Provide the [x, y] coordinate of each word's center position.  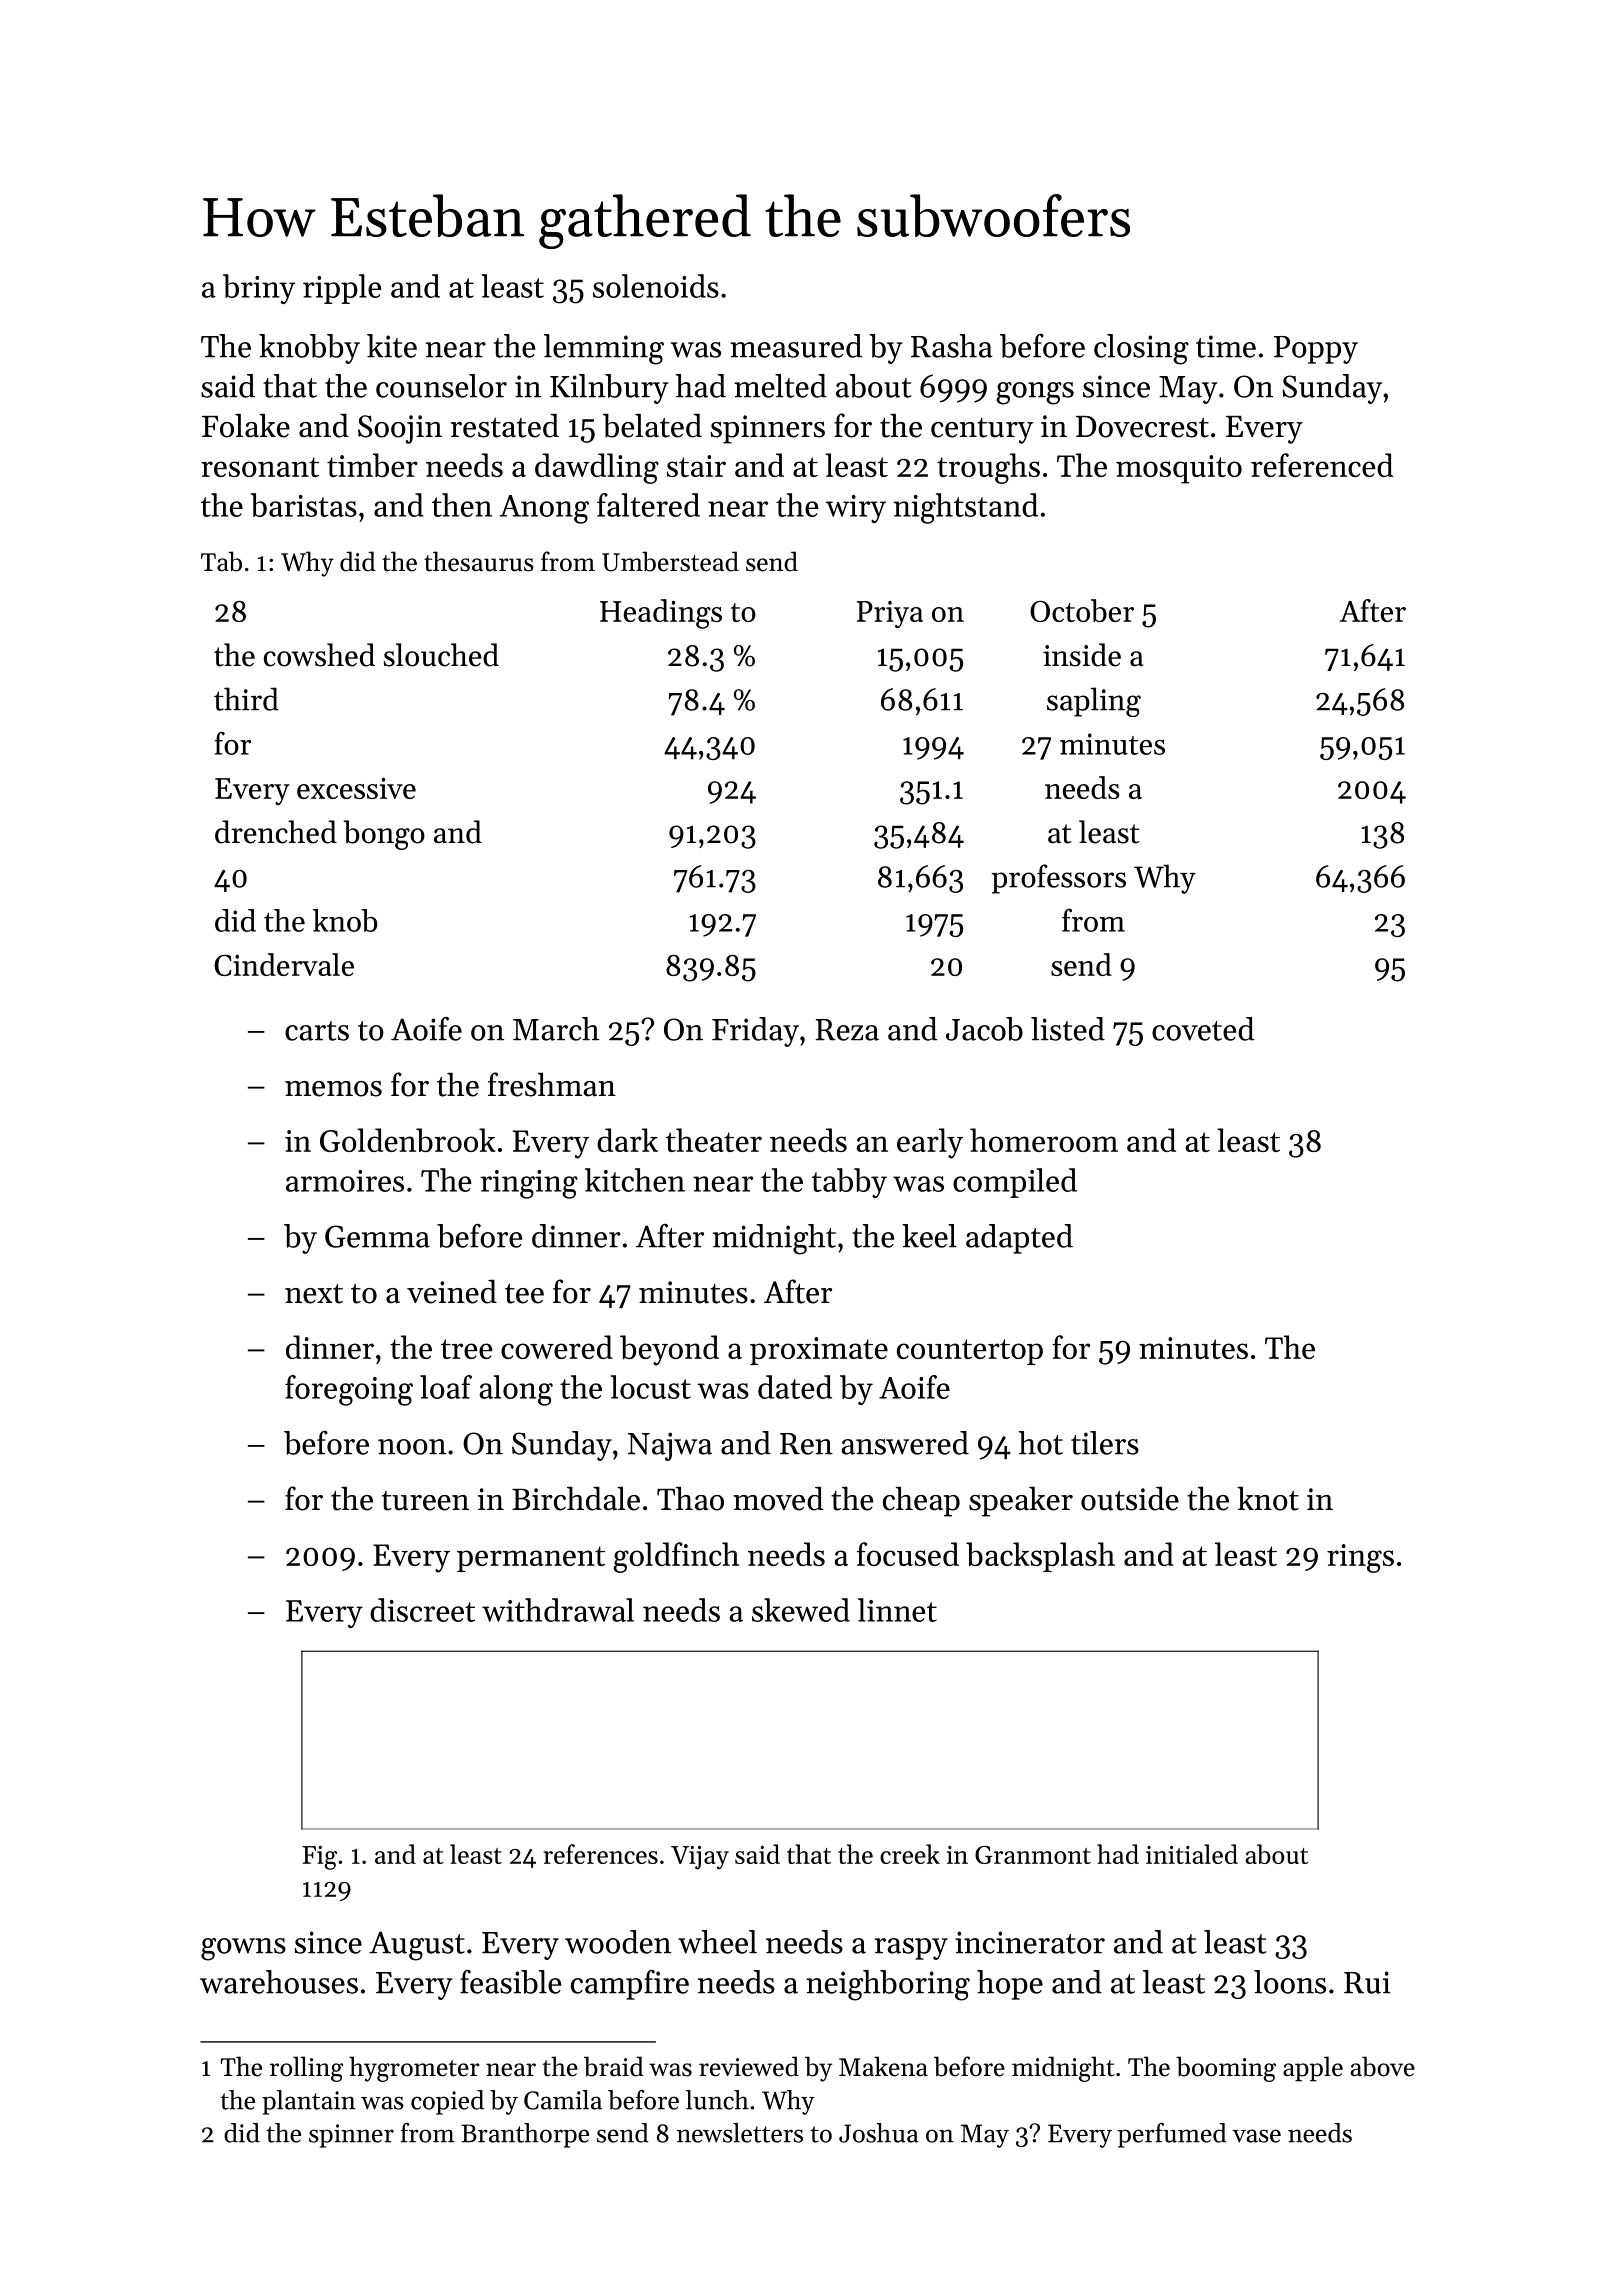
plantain [309, 2102]
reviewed [749, 2066]
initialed [1192, 1854]
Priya [890, 614]
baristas [304, 505]
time [1226, 346]
